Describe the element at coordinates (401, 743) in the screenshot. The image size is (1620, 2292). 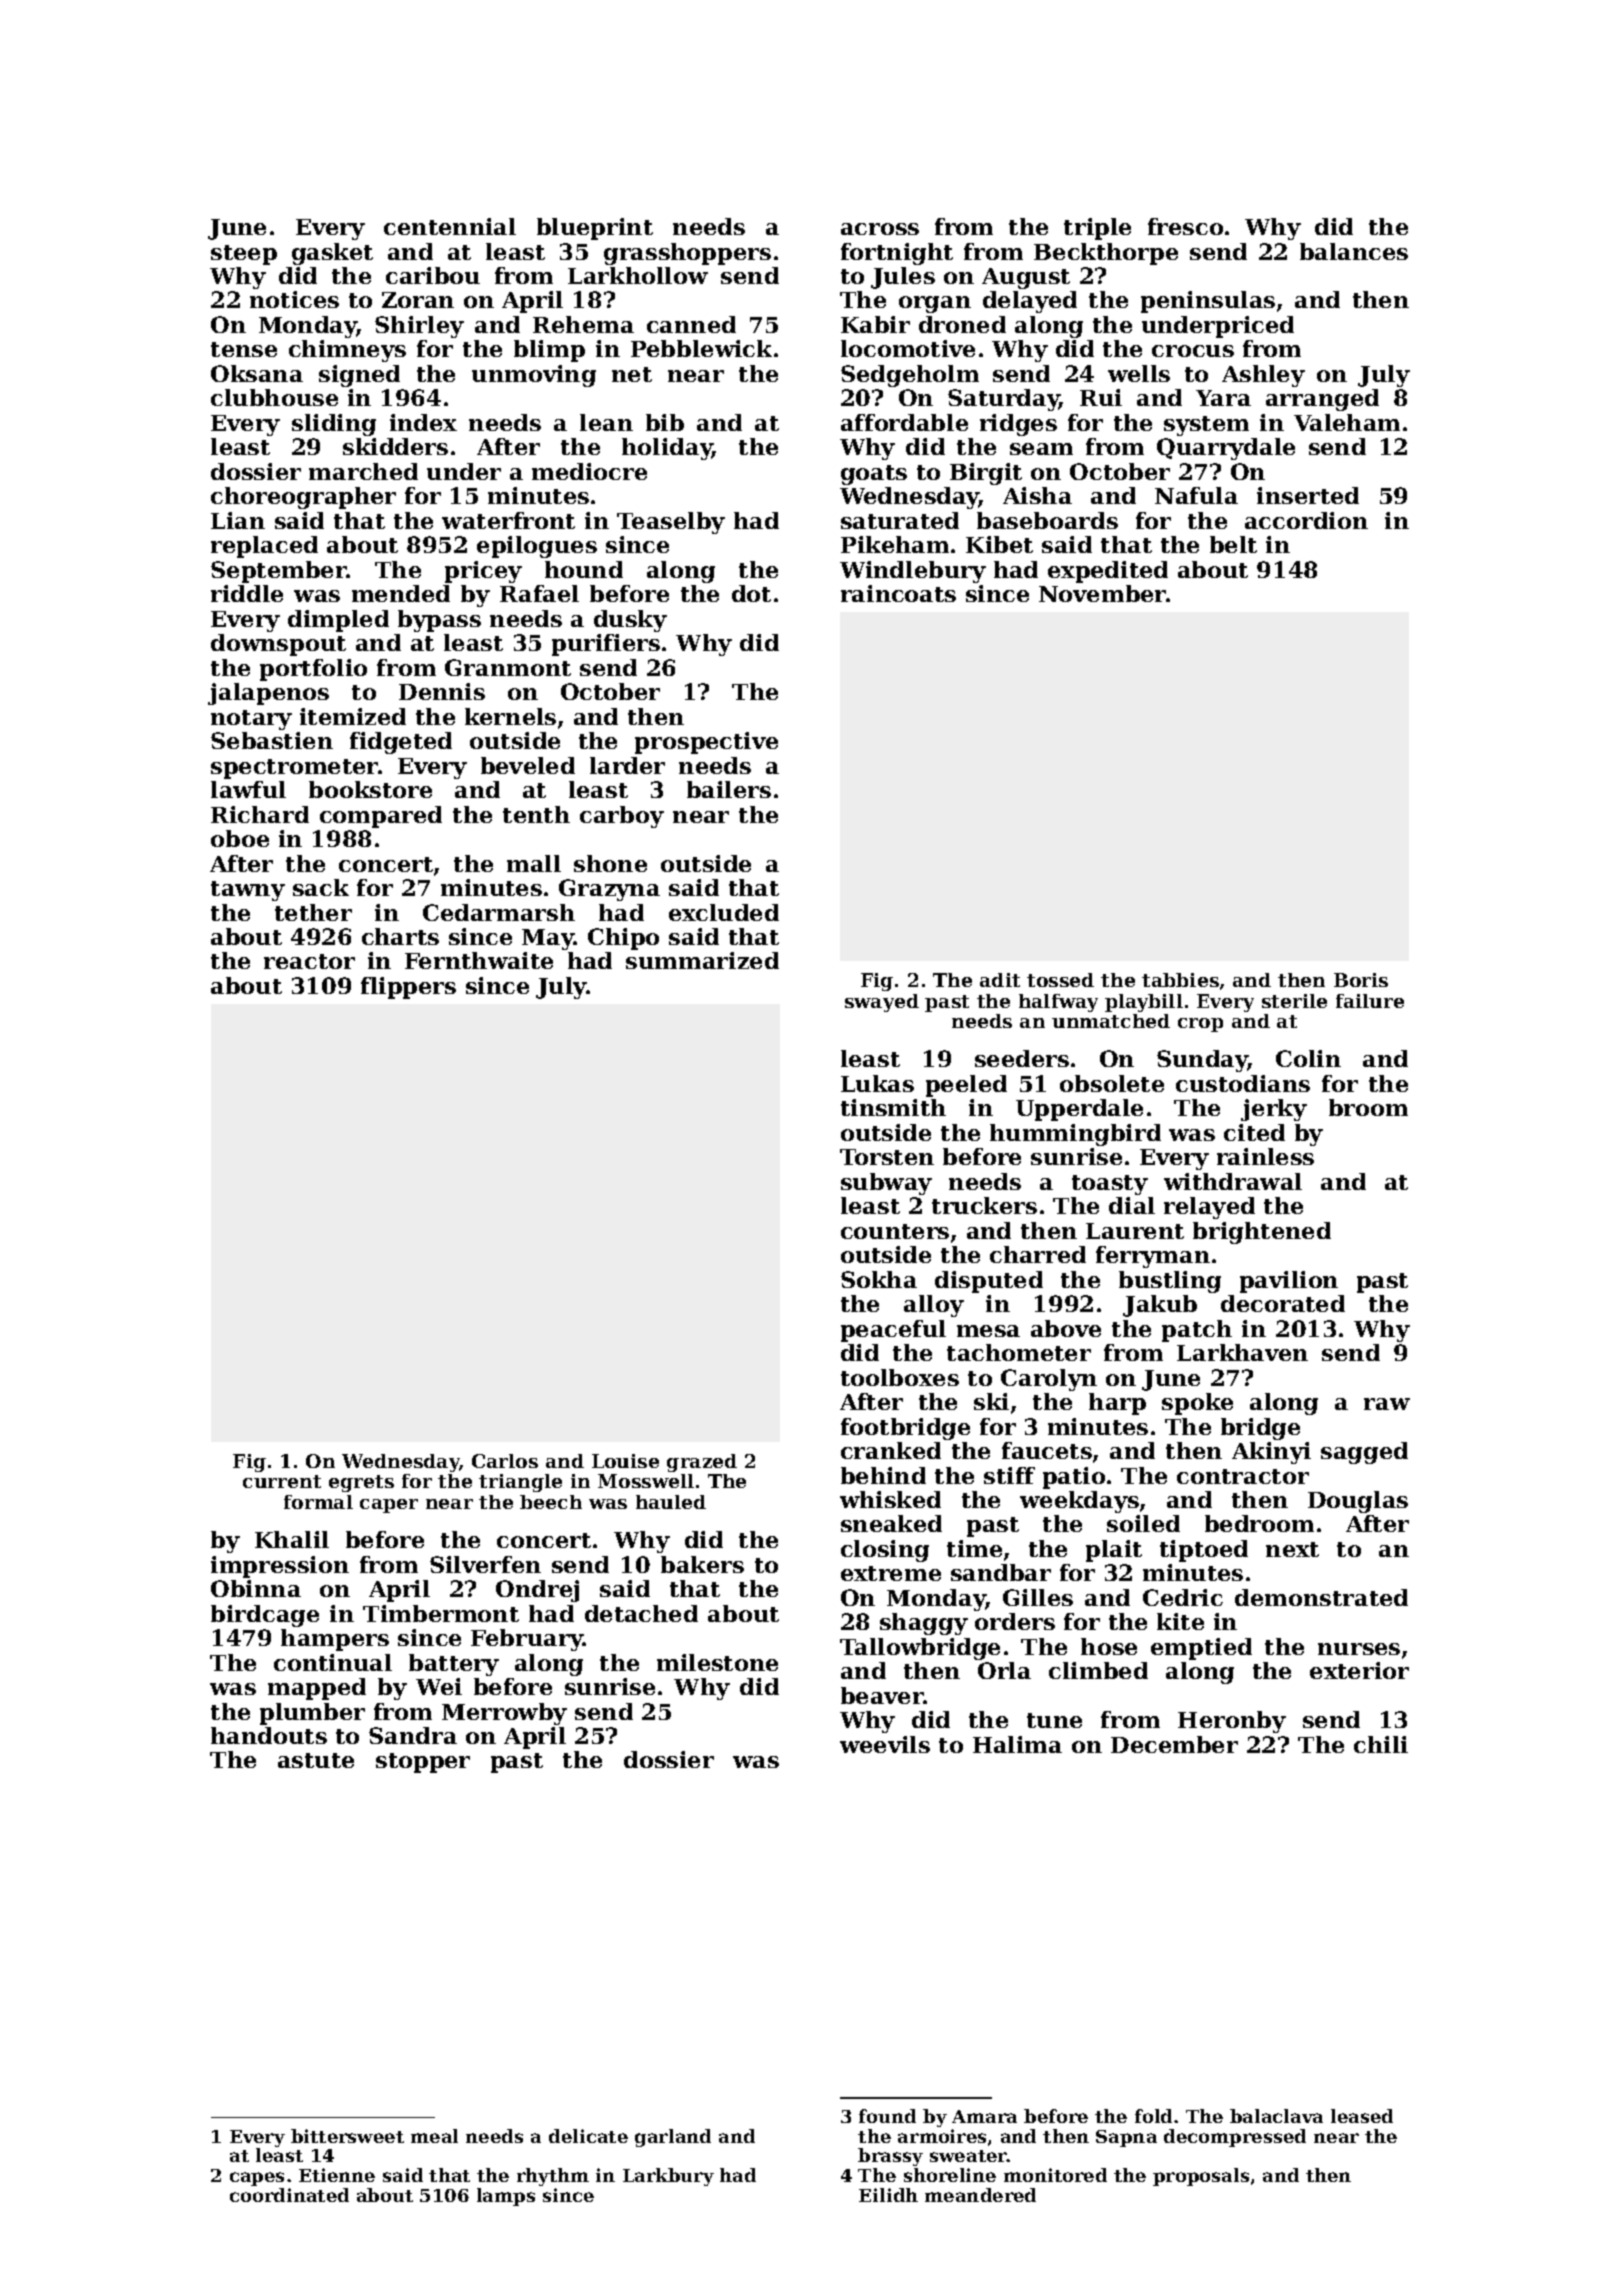
I see `fidgeted` at that location.
